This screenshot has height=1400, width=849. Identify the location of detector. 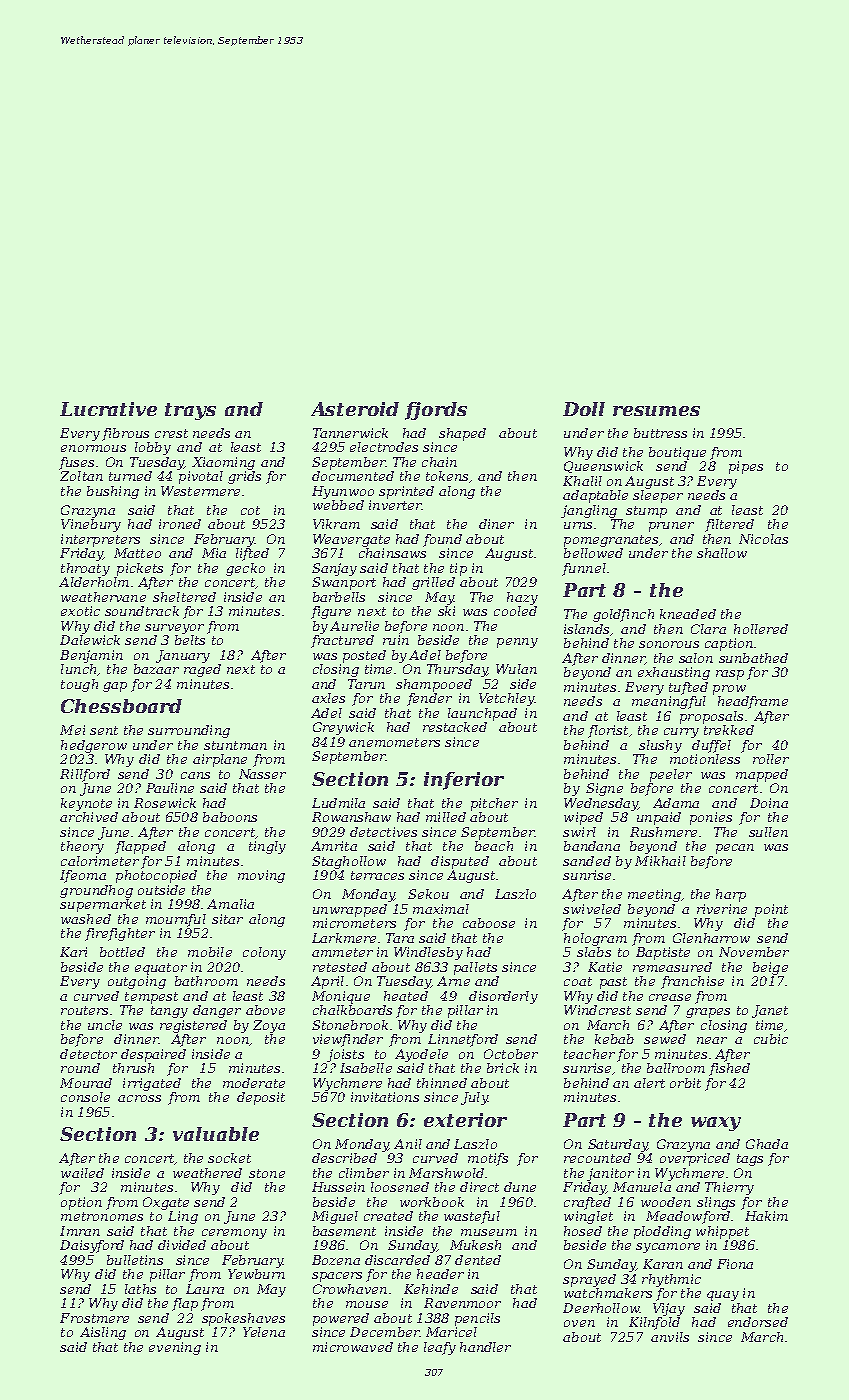
(88, 1054).
